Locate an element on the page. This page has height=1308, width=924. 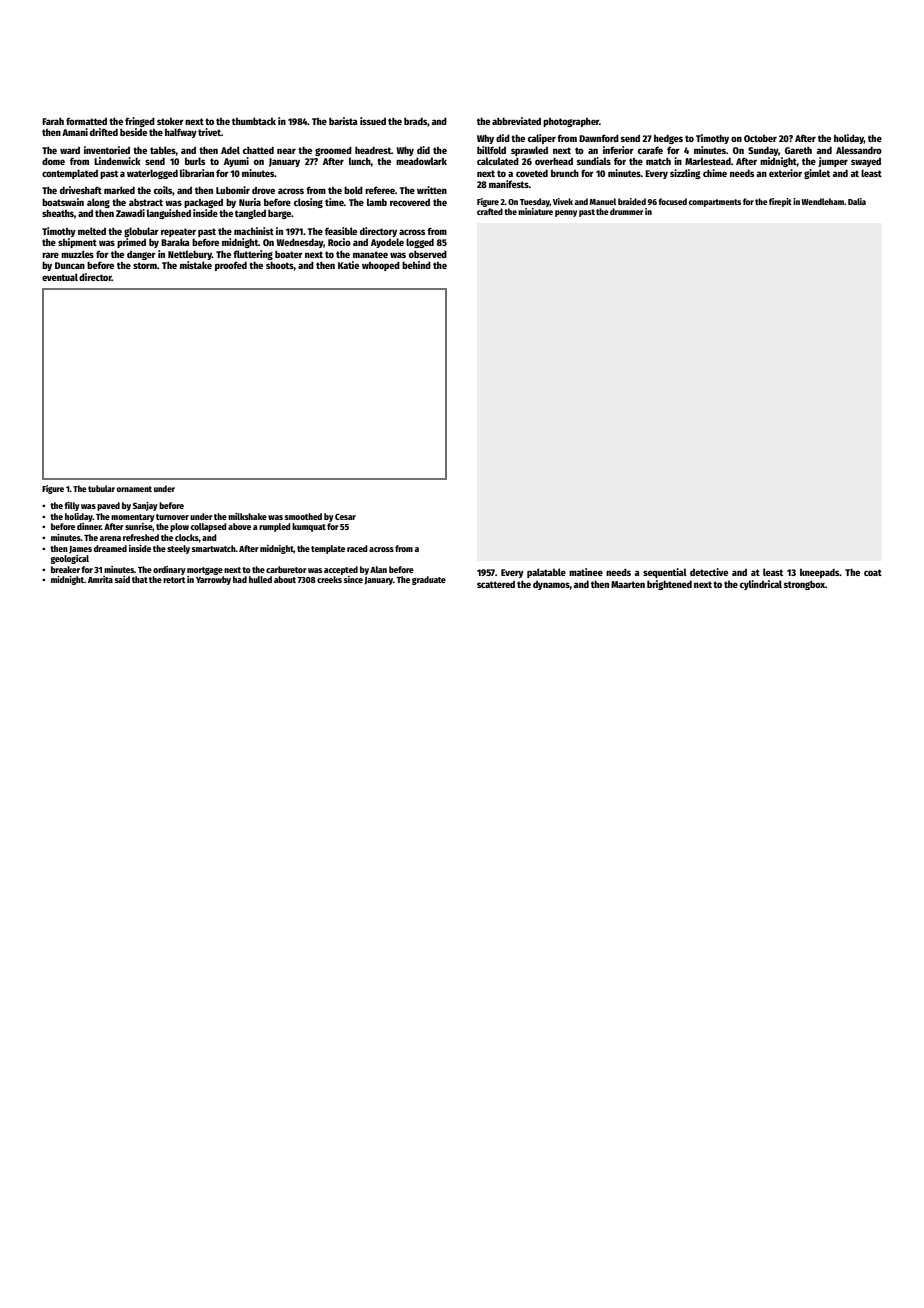
drummer is located at coordinates (626, 211).
